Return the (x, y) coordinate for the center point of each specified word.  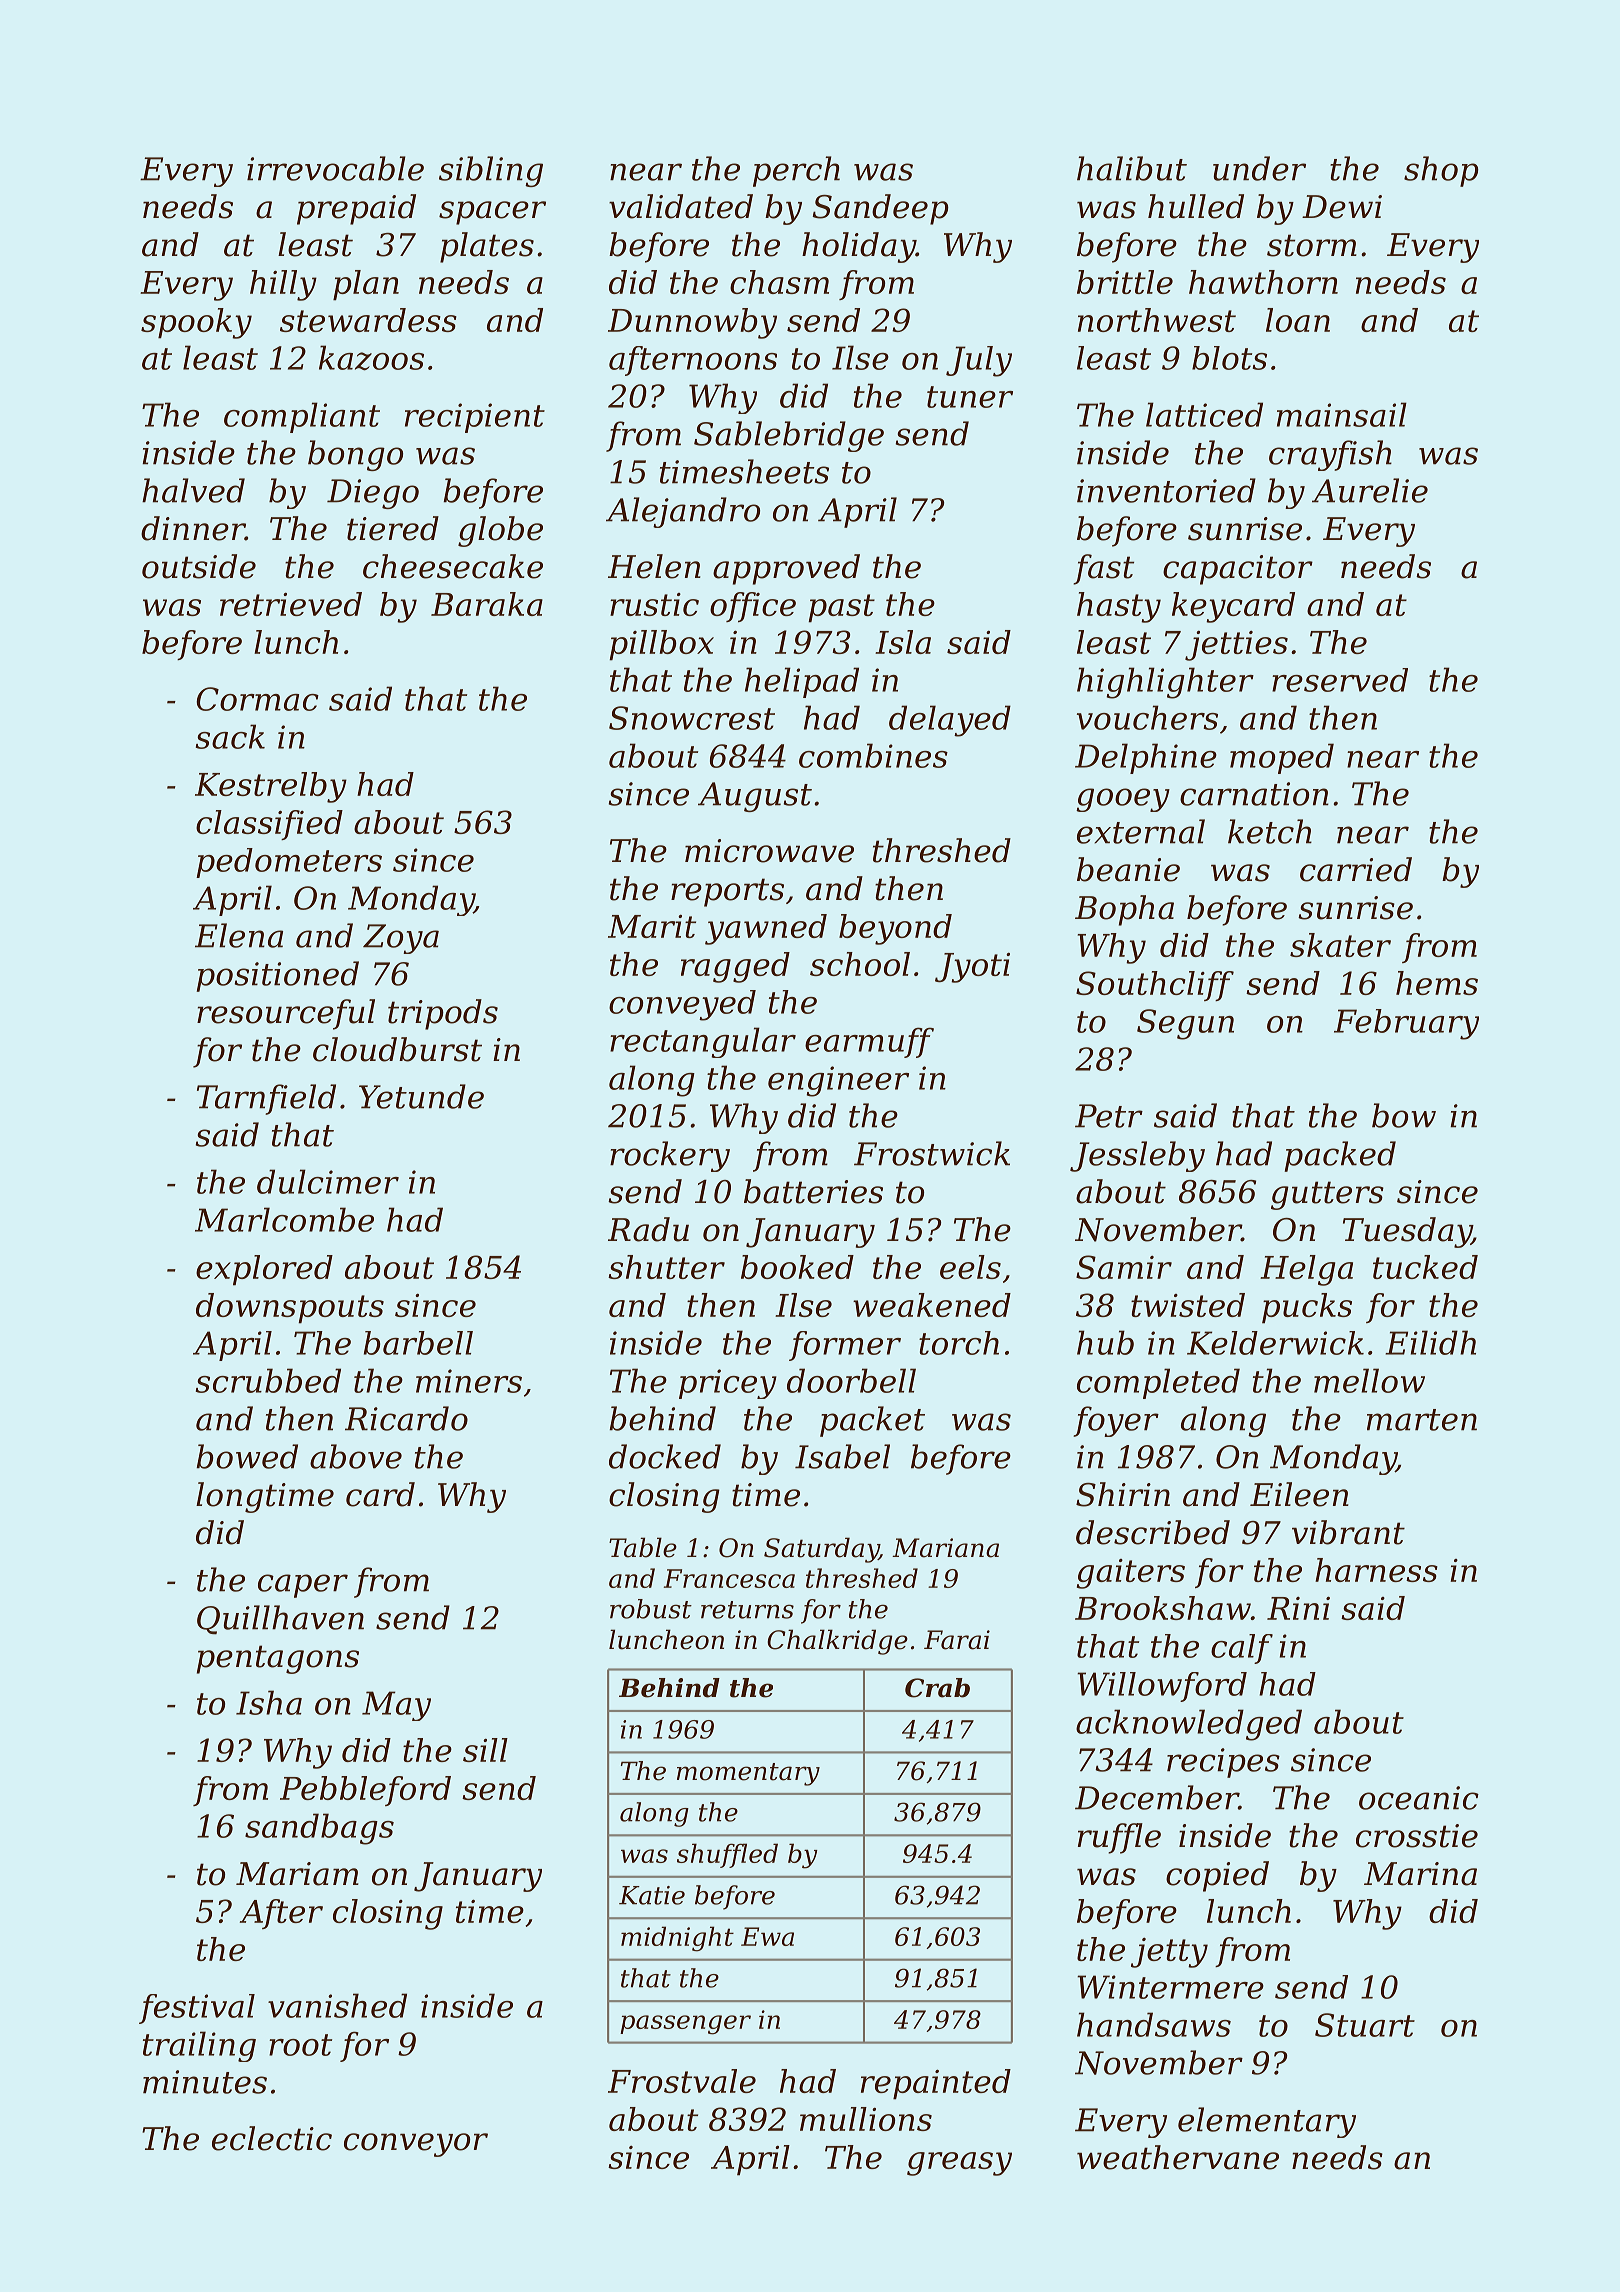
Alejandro (683, 512)
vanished (337, 2005)
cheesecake (453, 566)
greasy (959, 2164)
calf (1242, 1649)
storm (1312, 245)
